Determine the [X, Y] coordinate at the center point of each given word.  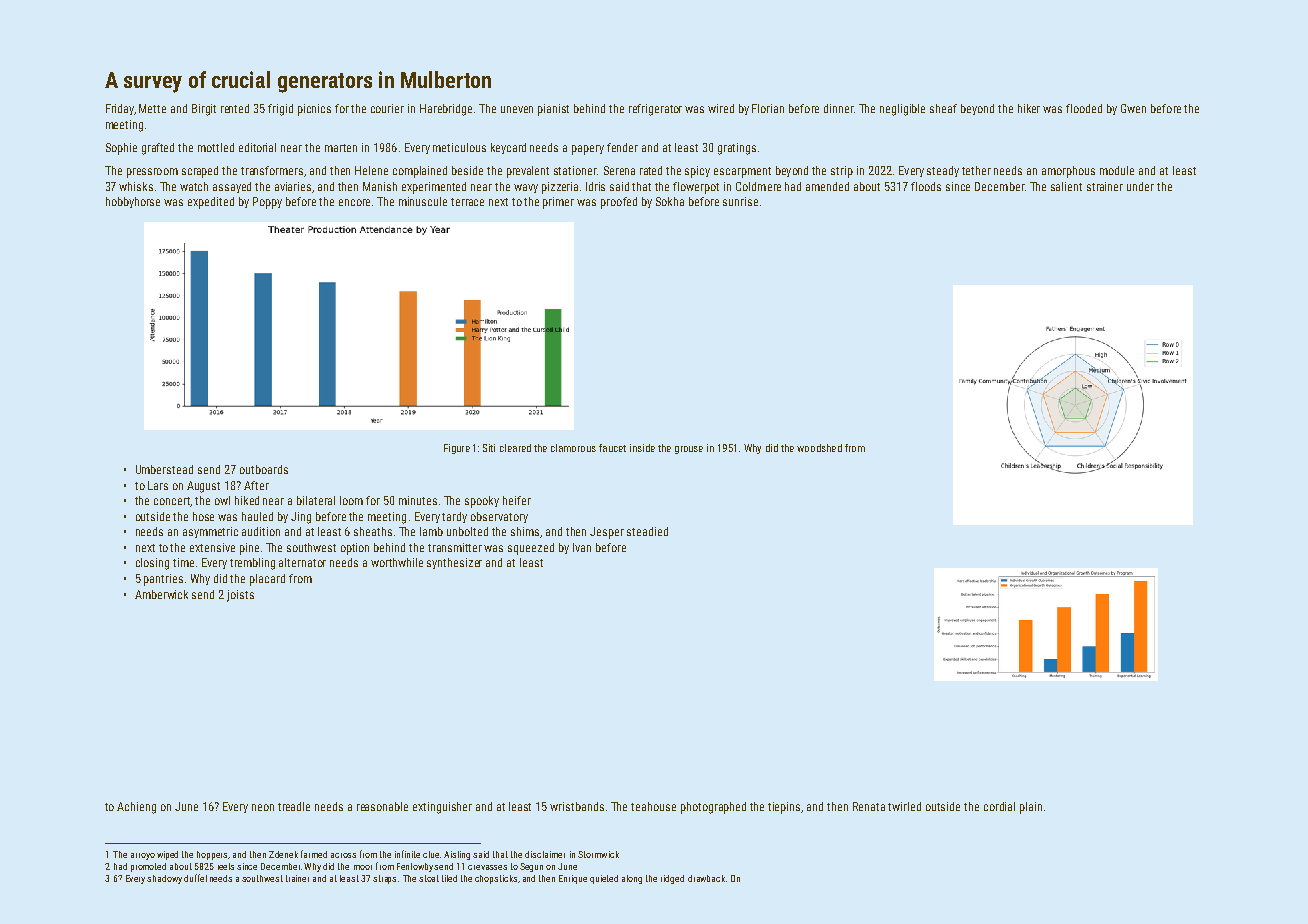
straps [384, 879]
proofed [619, 203]
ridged [672, 879]
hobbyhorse [133, 202]
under [1140, 186]
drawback [706, 878]
